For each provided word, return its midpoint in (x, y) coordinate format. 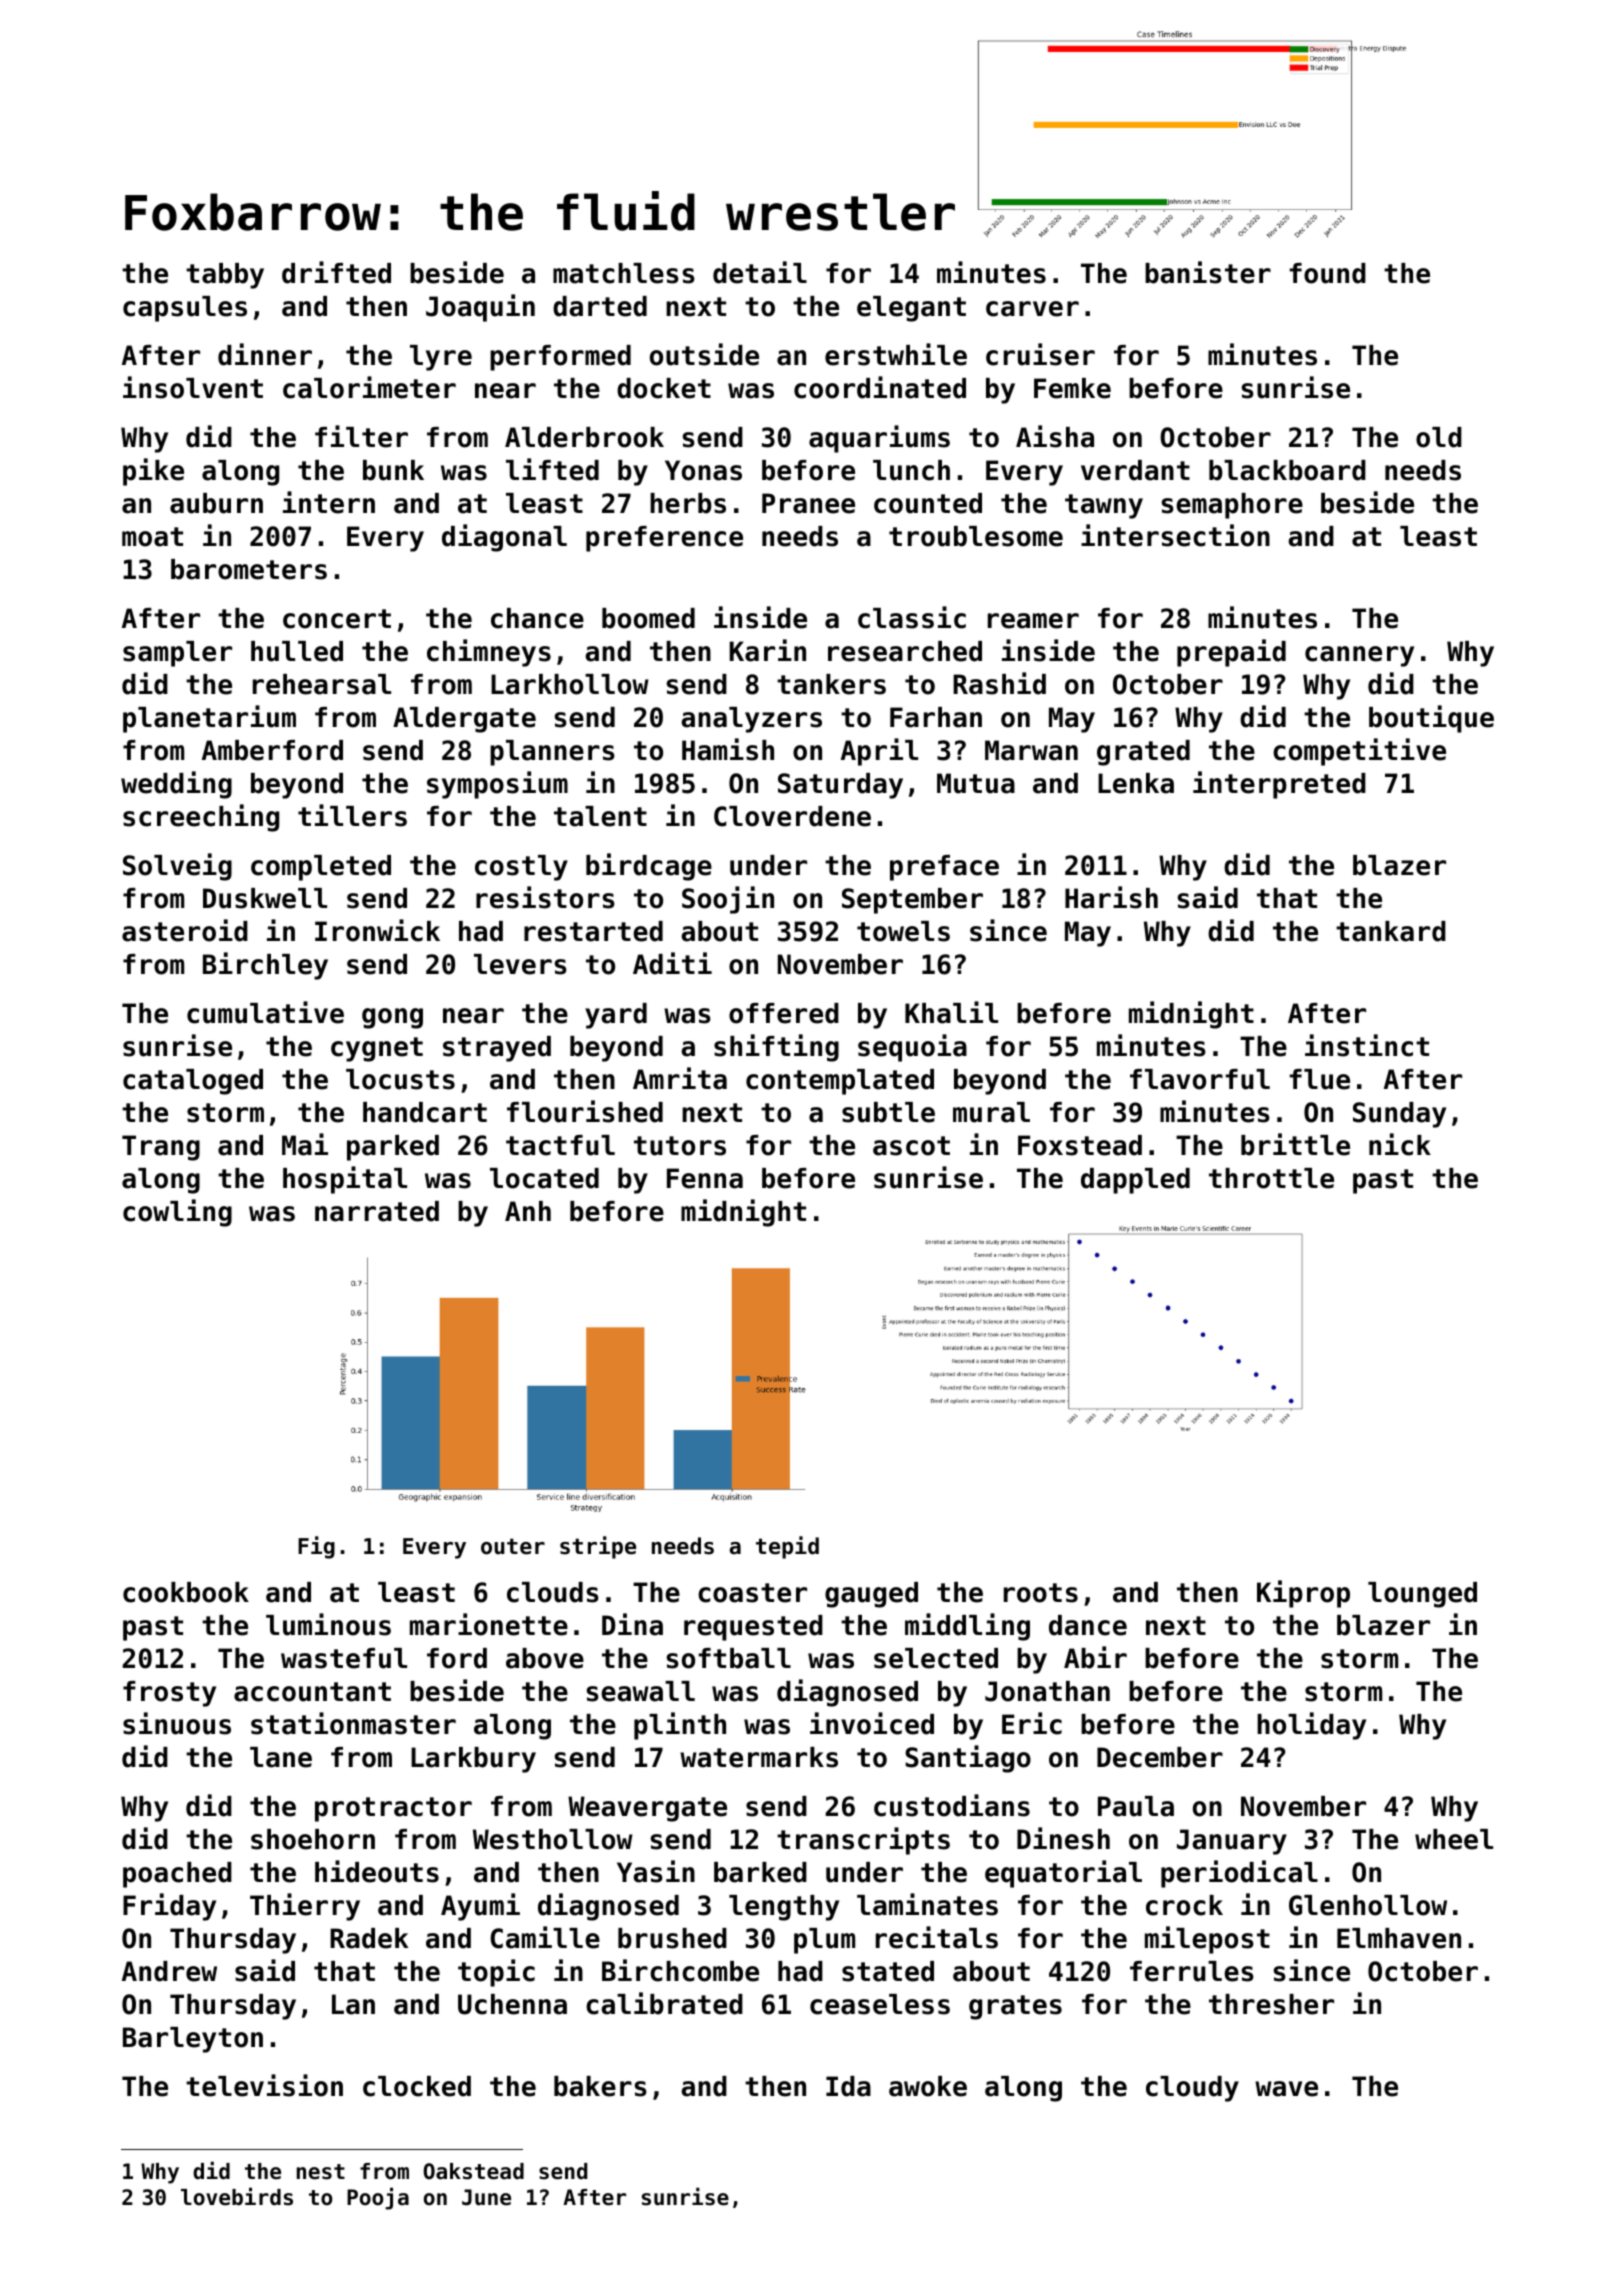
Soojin (728, 900)
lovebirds (237, 2196)
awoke (928, 2086)
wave (1286, 2089)
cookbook (186, 1592)
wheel (1454, 1839)
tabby (225, 276)
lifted (552, 469)
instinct (1367, 1045)
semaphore (1232, 506)
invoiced (872, 1723)
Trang (161, 1148)
